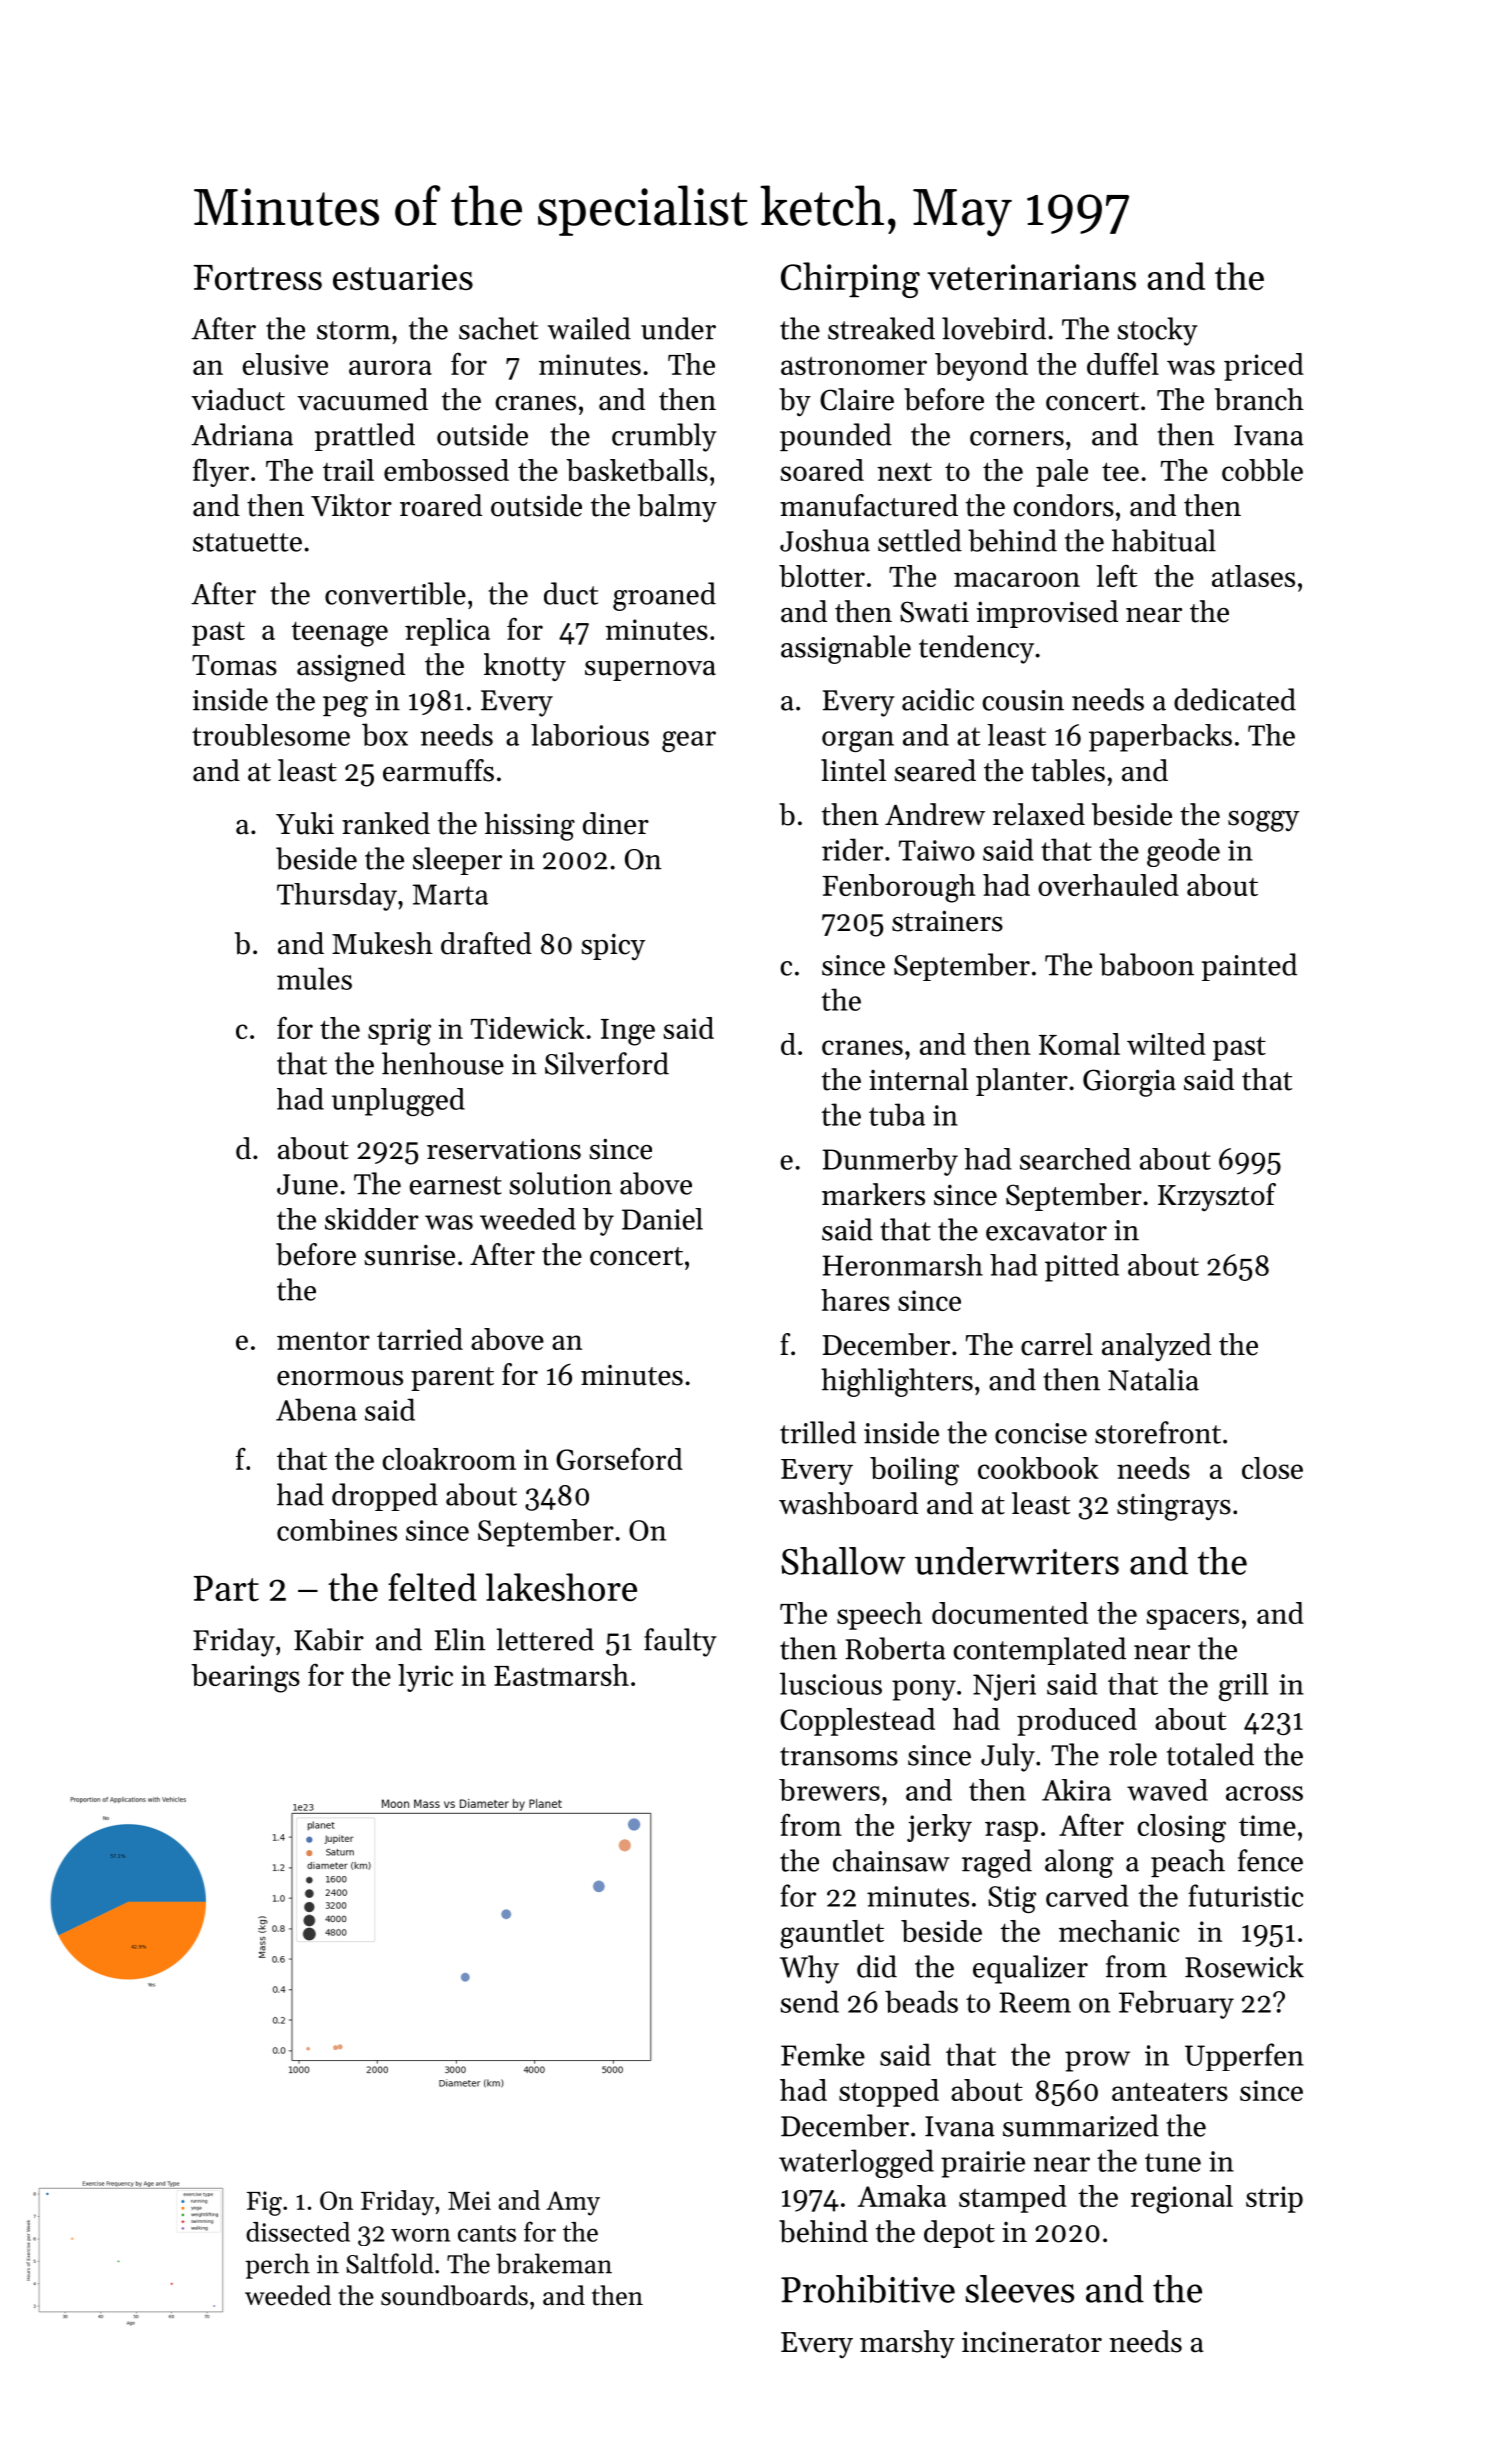  I want to click on dropped, so click(385, 1497).
